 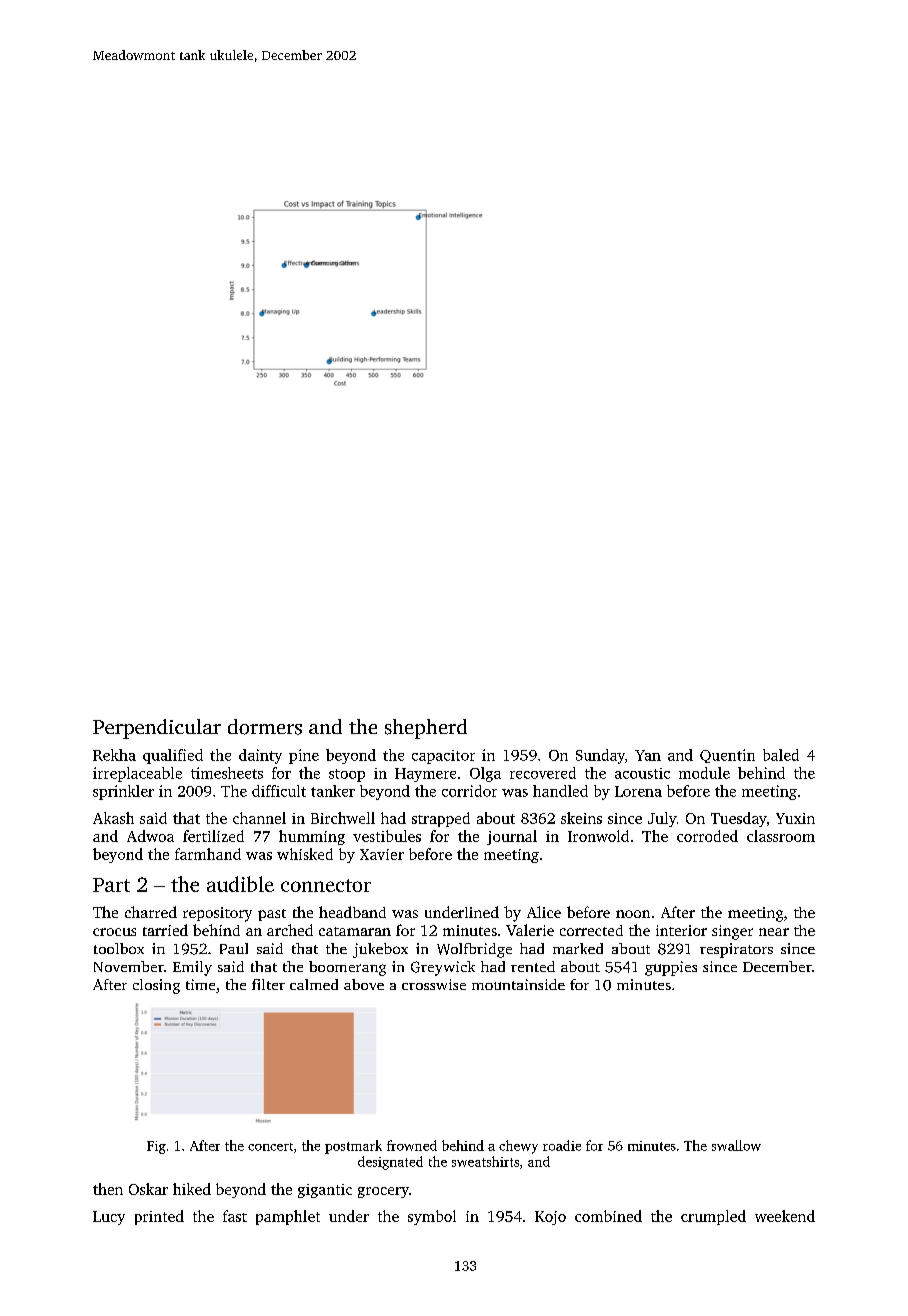 What do you see at coordinates (781, 755) in the screenshot?
I see `baled` at bounding box center [781, 755].
